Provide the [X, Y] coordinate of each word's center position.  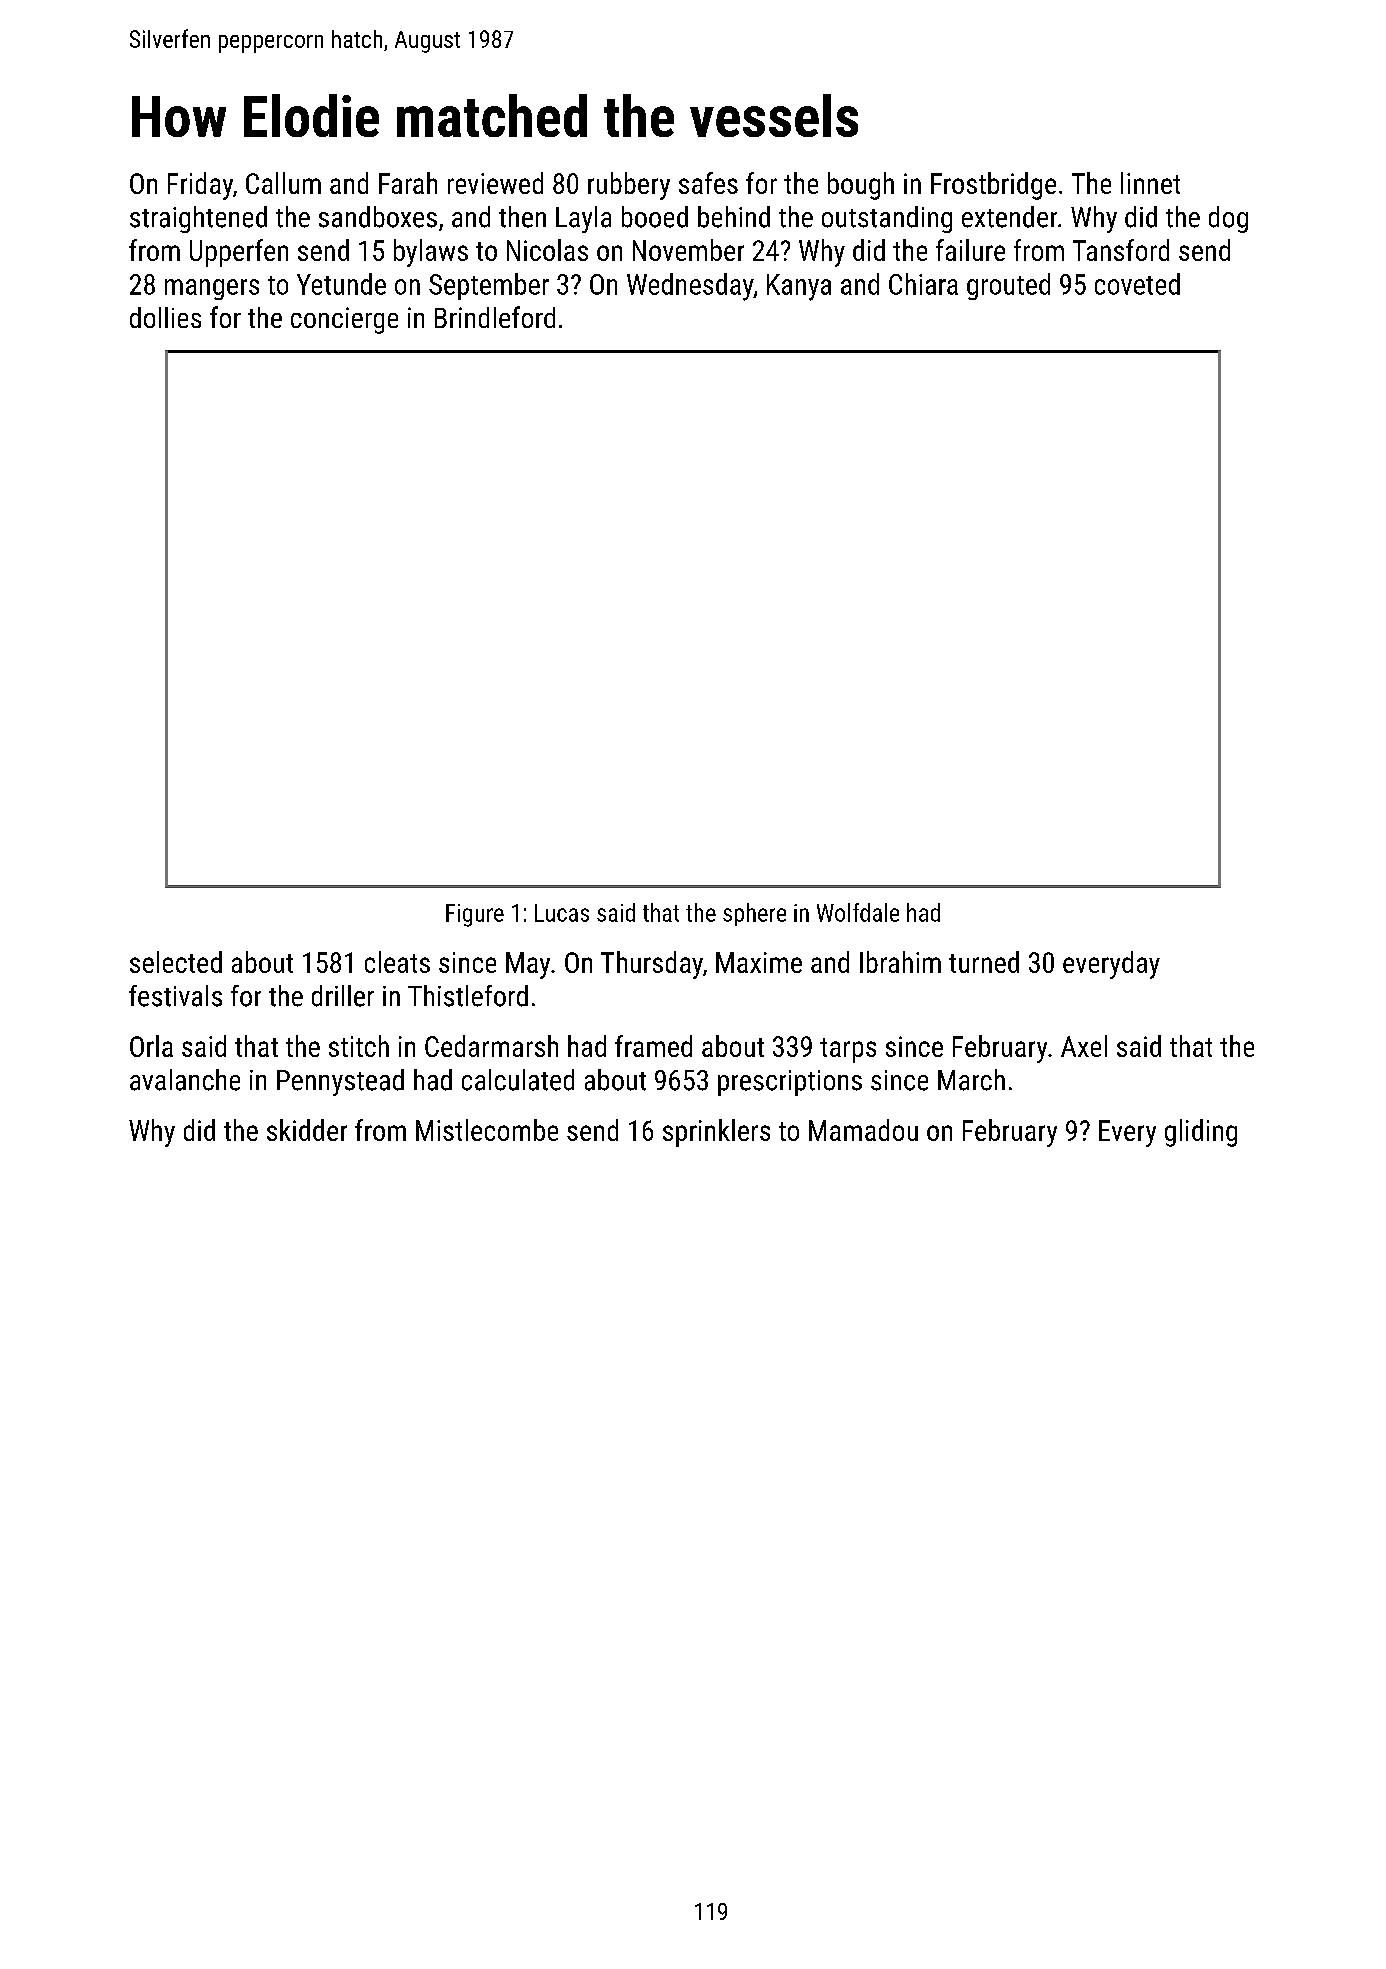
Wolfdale [858, 912]
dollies [165, 317]
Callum [283, 183]
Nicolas [547, 250]
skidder [307, 1130]
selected [176, 962]
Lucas [562, 913]
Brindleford [495, 317]
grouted [1008, 286]
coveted [1137, 284]
